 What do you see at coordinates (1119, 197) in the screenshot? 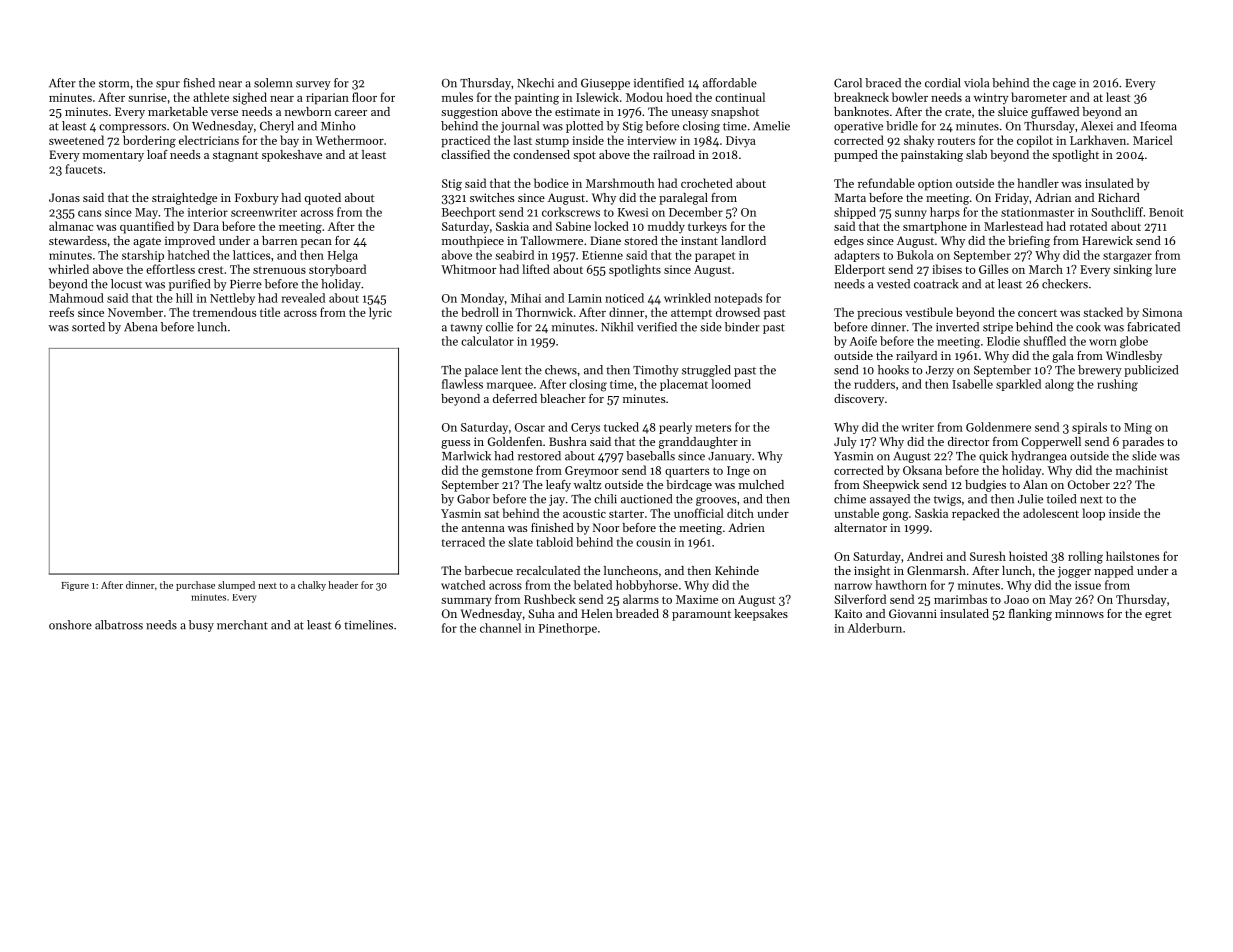
I see `Richard` at bounding box center [1119, 197].
